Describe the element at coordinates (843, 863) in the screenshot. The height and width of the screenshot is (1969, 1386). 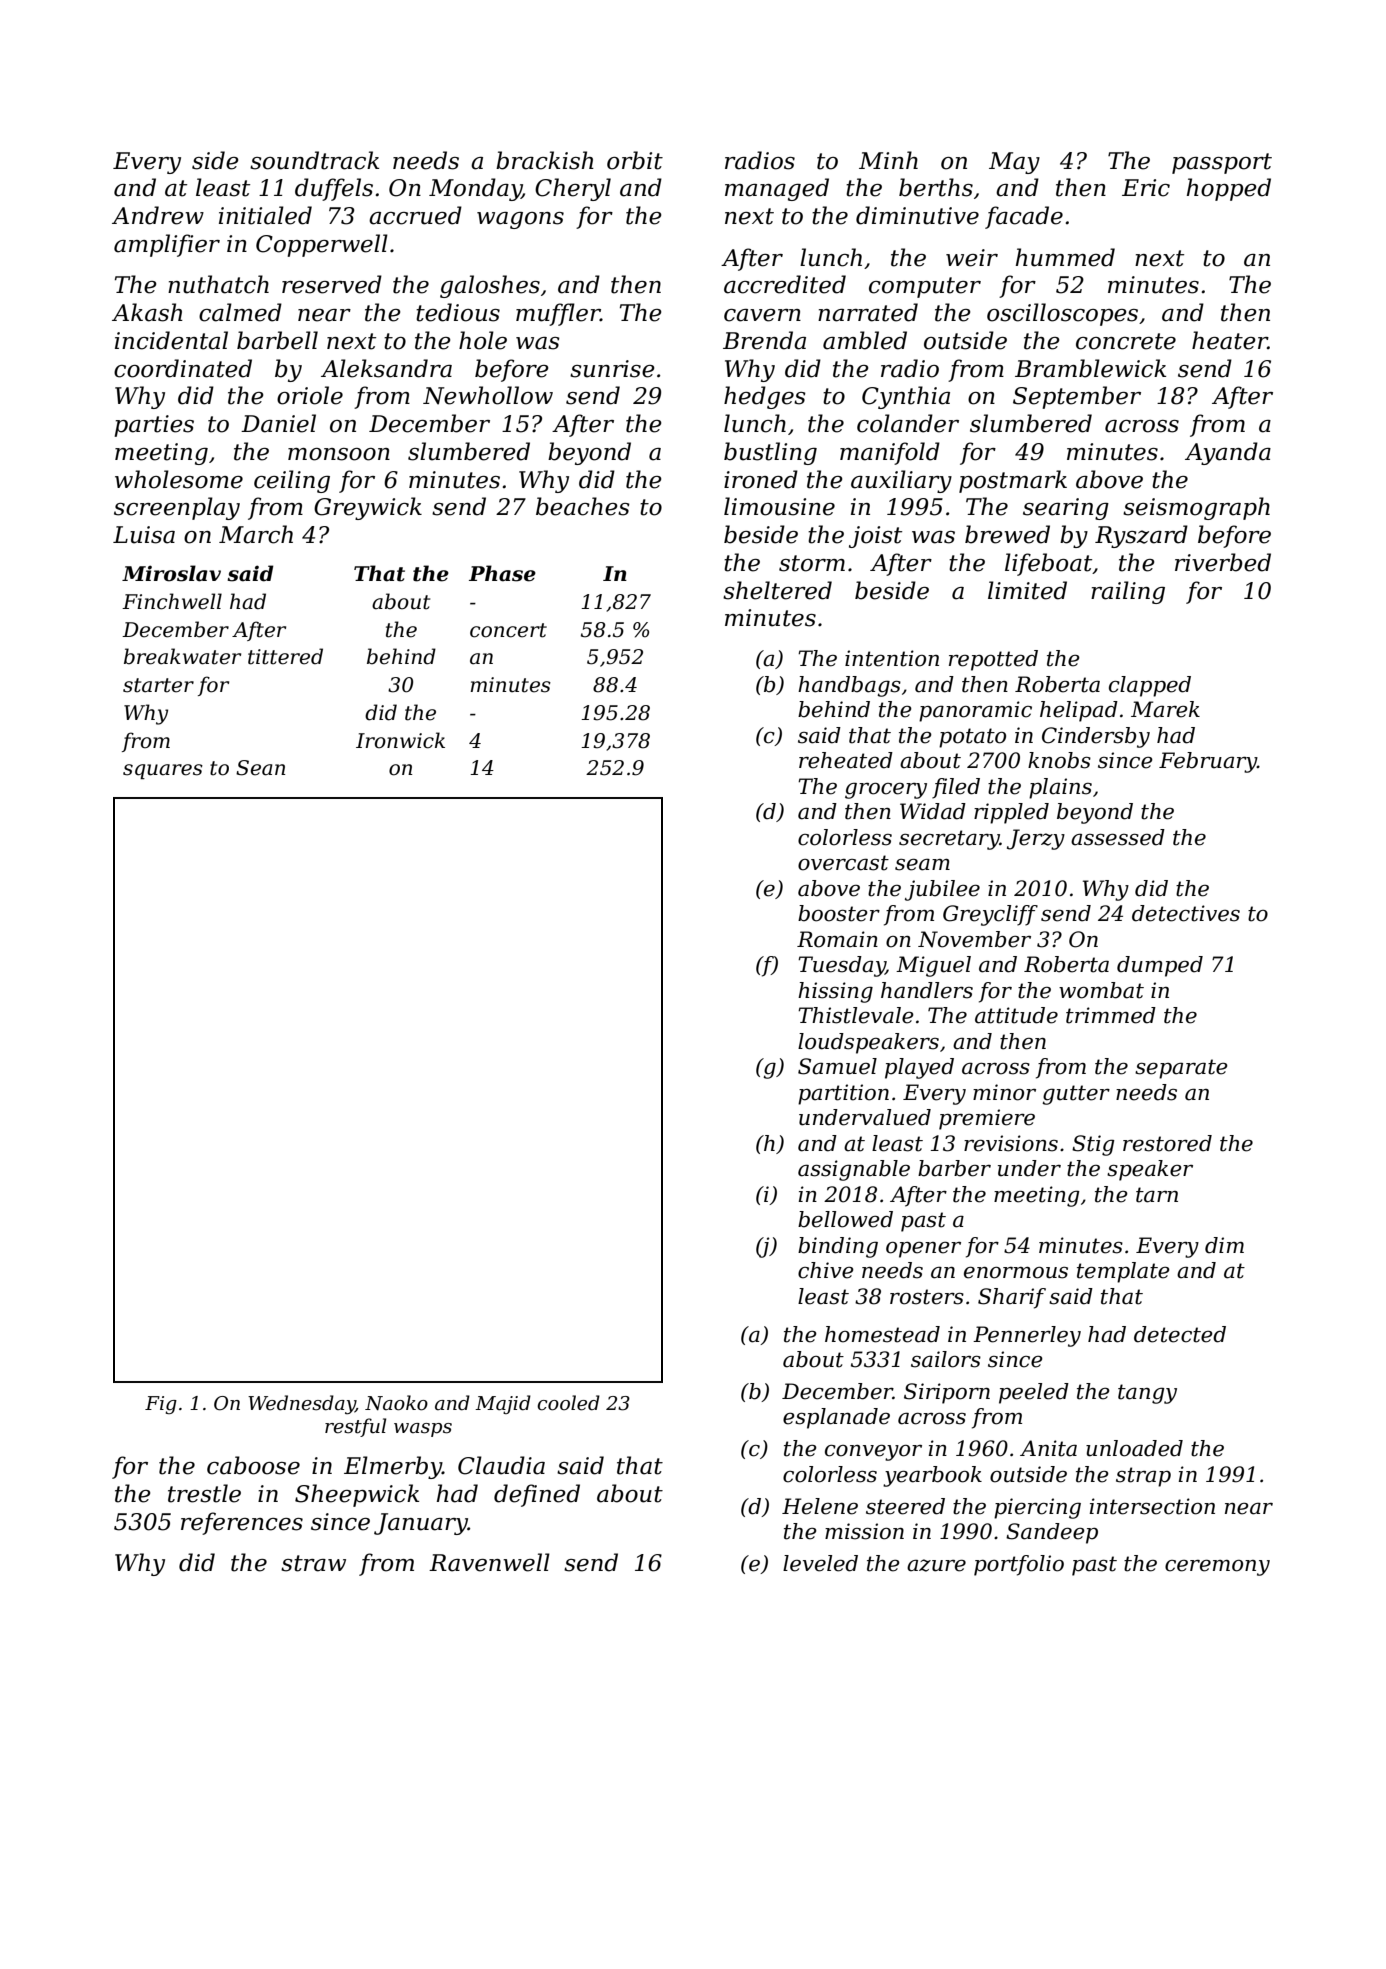
I see `overcast` at that location.
